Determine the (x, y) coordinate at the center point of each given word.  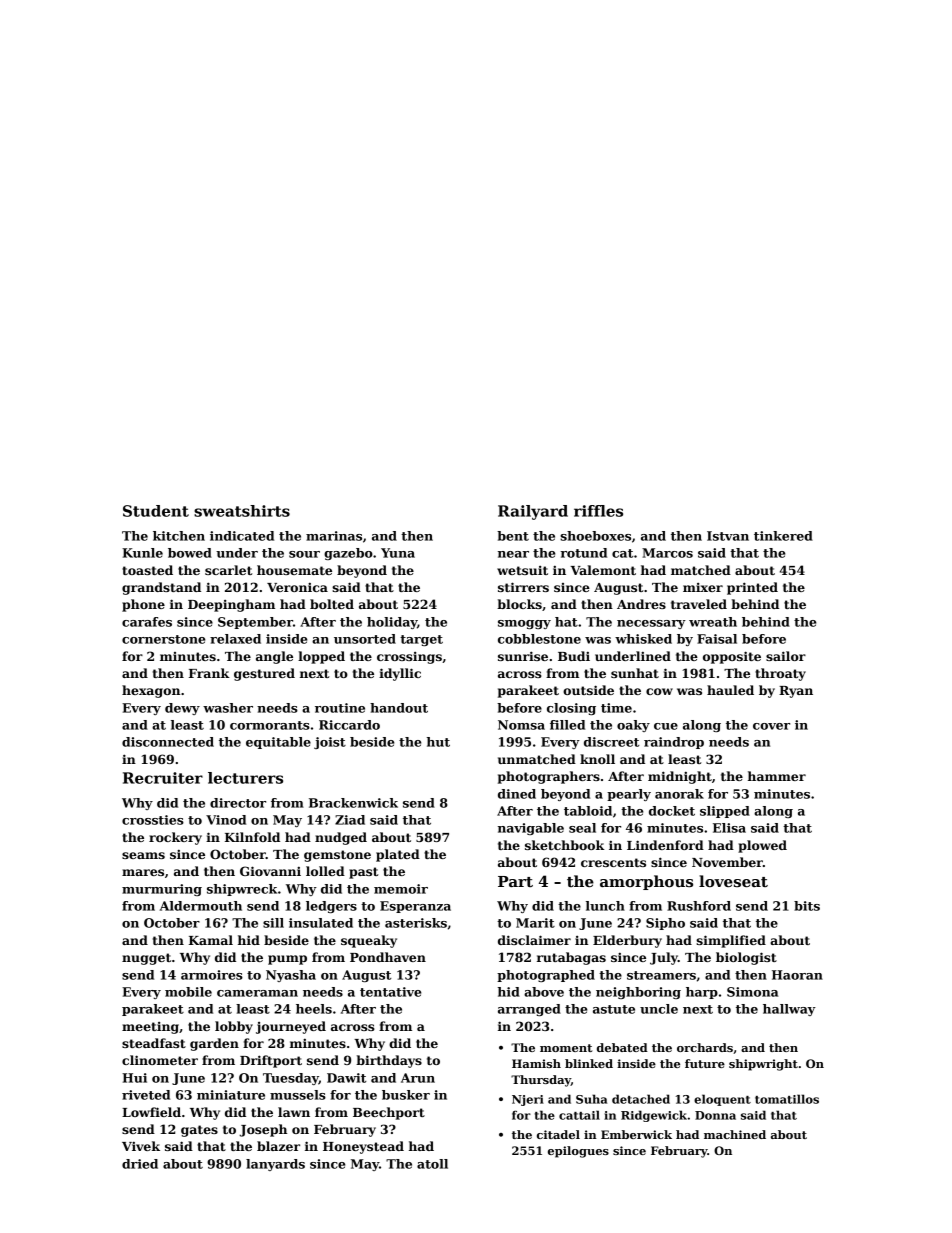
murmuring (162, 890)
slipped (725, 812)
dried (140, 1164)
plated (398, 855)
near (513, 554)
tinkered (783, 536)
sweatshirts (242, 511)
